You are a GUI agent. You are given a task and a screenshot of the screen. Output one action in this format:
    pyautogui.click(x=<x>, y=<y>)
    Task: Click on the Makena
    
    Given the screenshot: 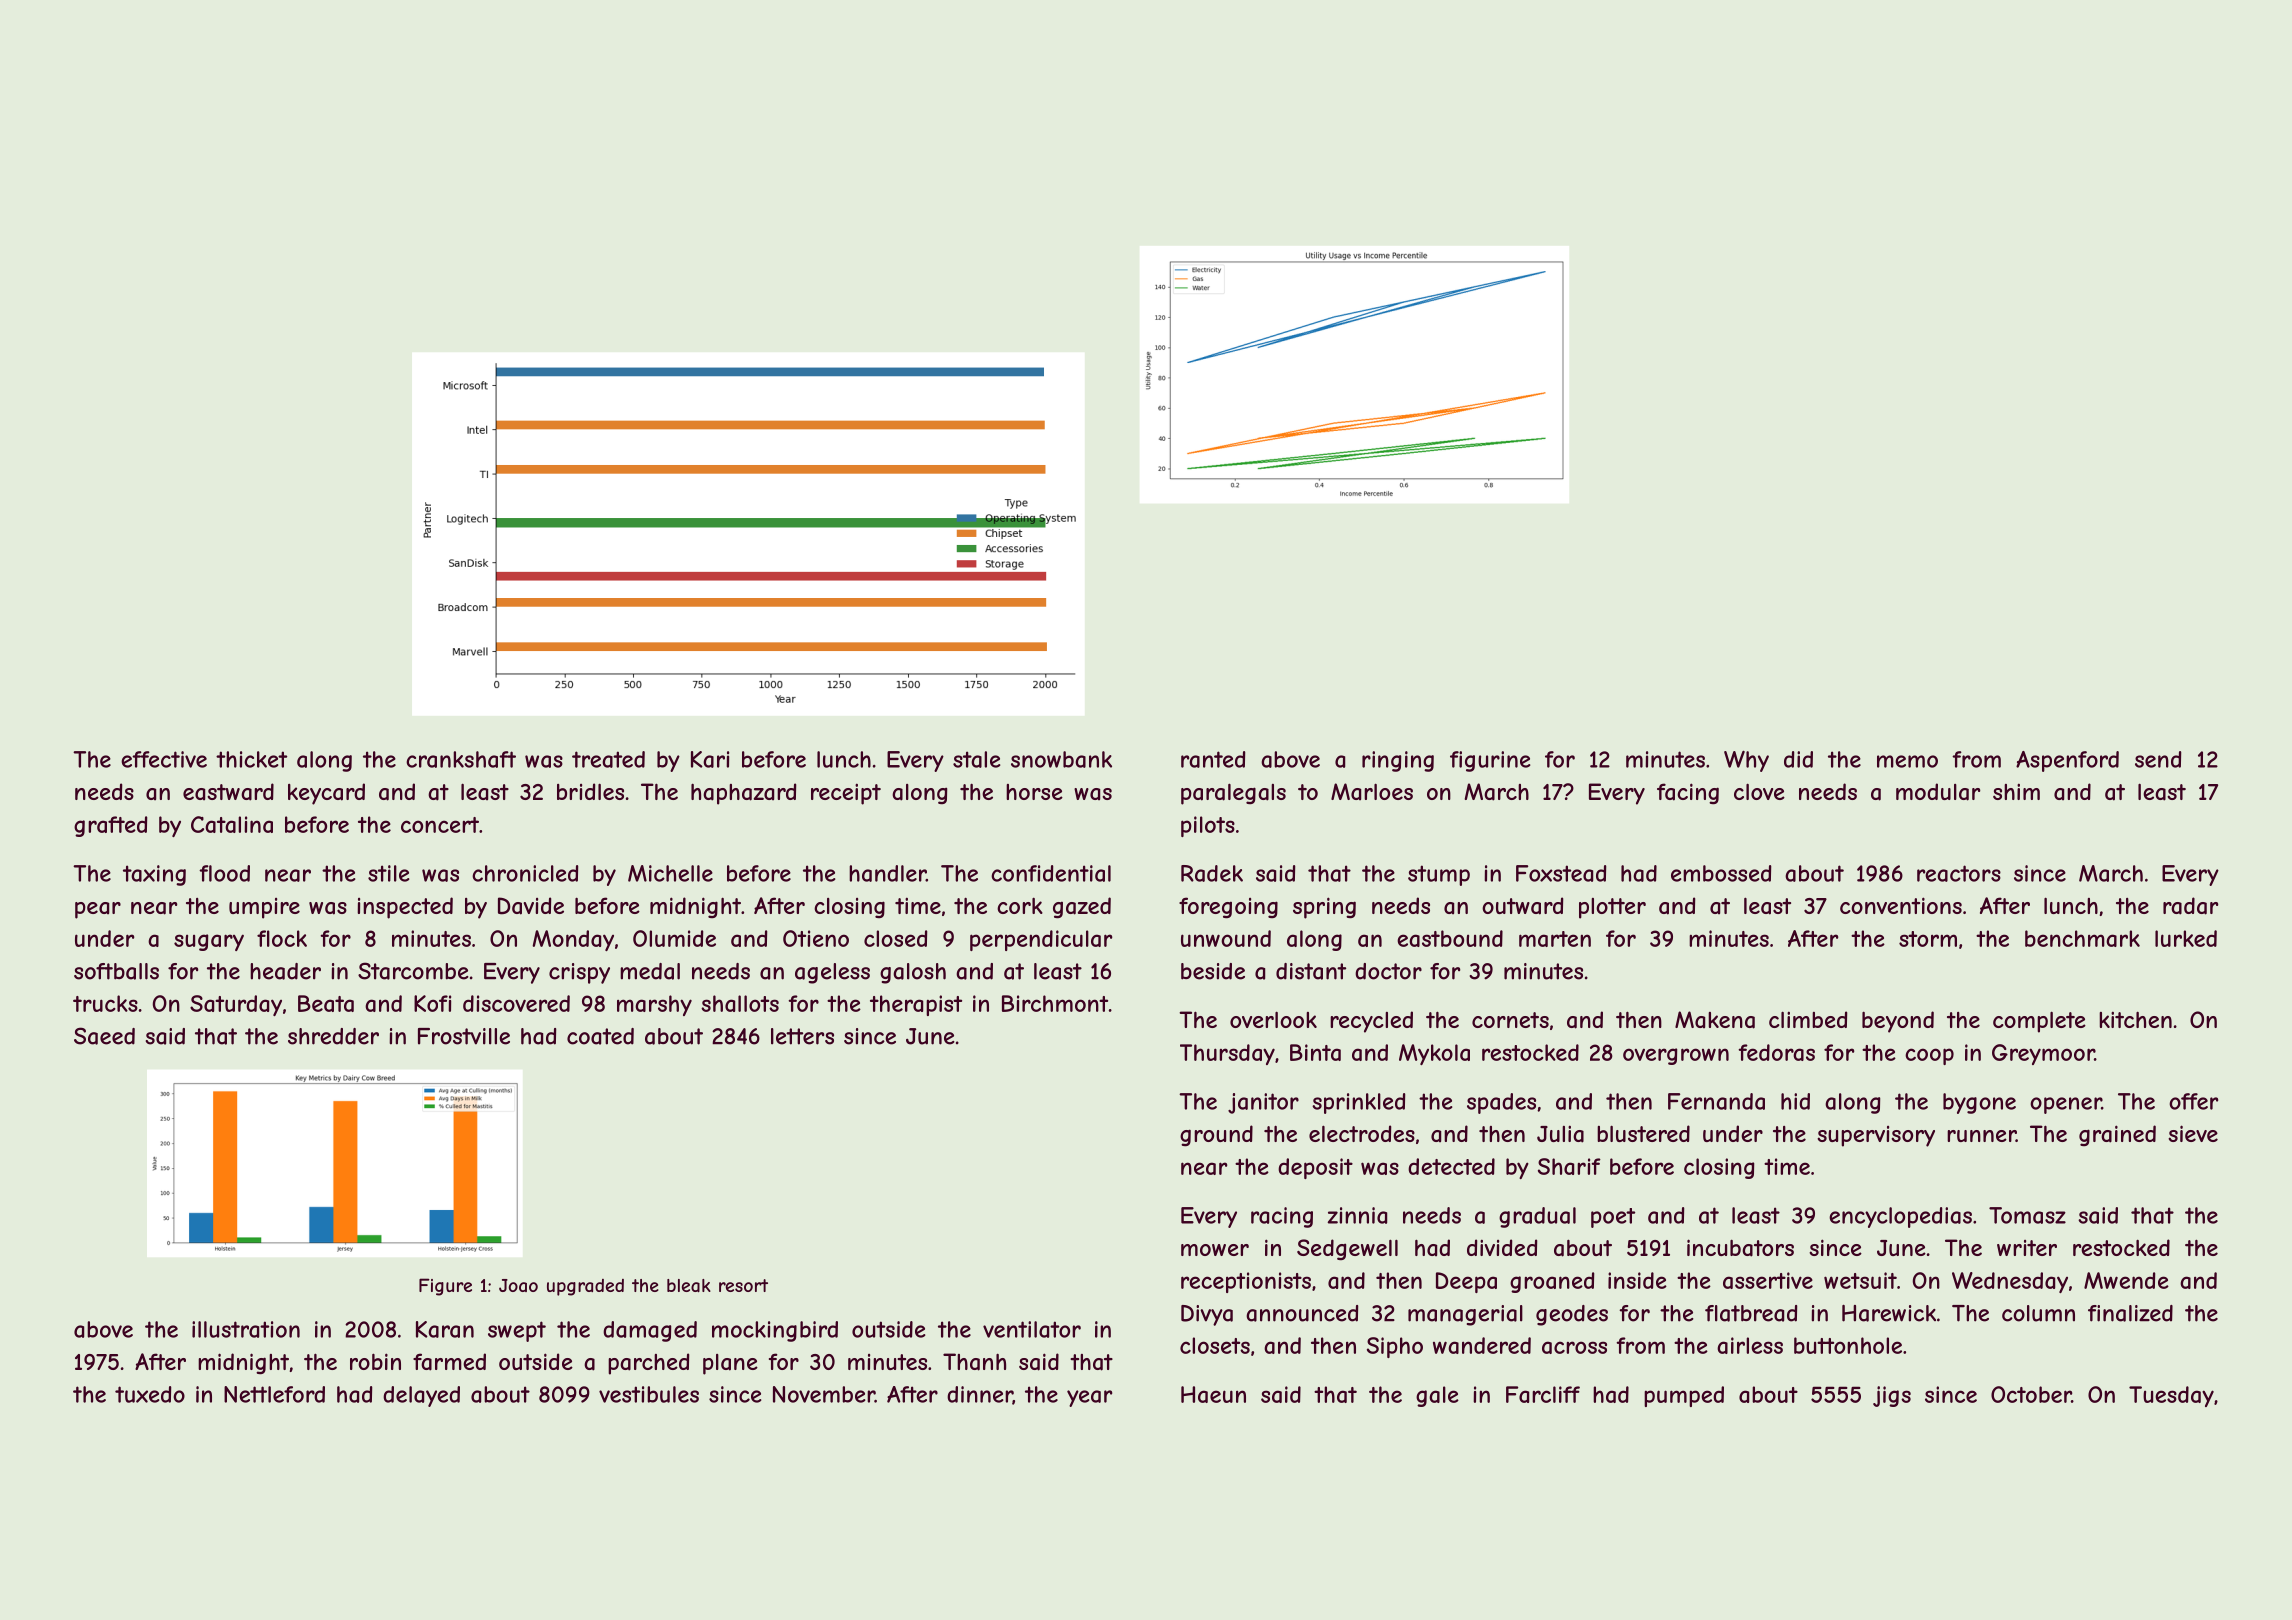 What is the action you would take?
    pyautogui.click(x=1715, y=1020)
